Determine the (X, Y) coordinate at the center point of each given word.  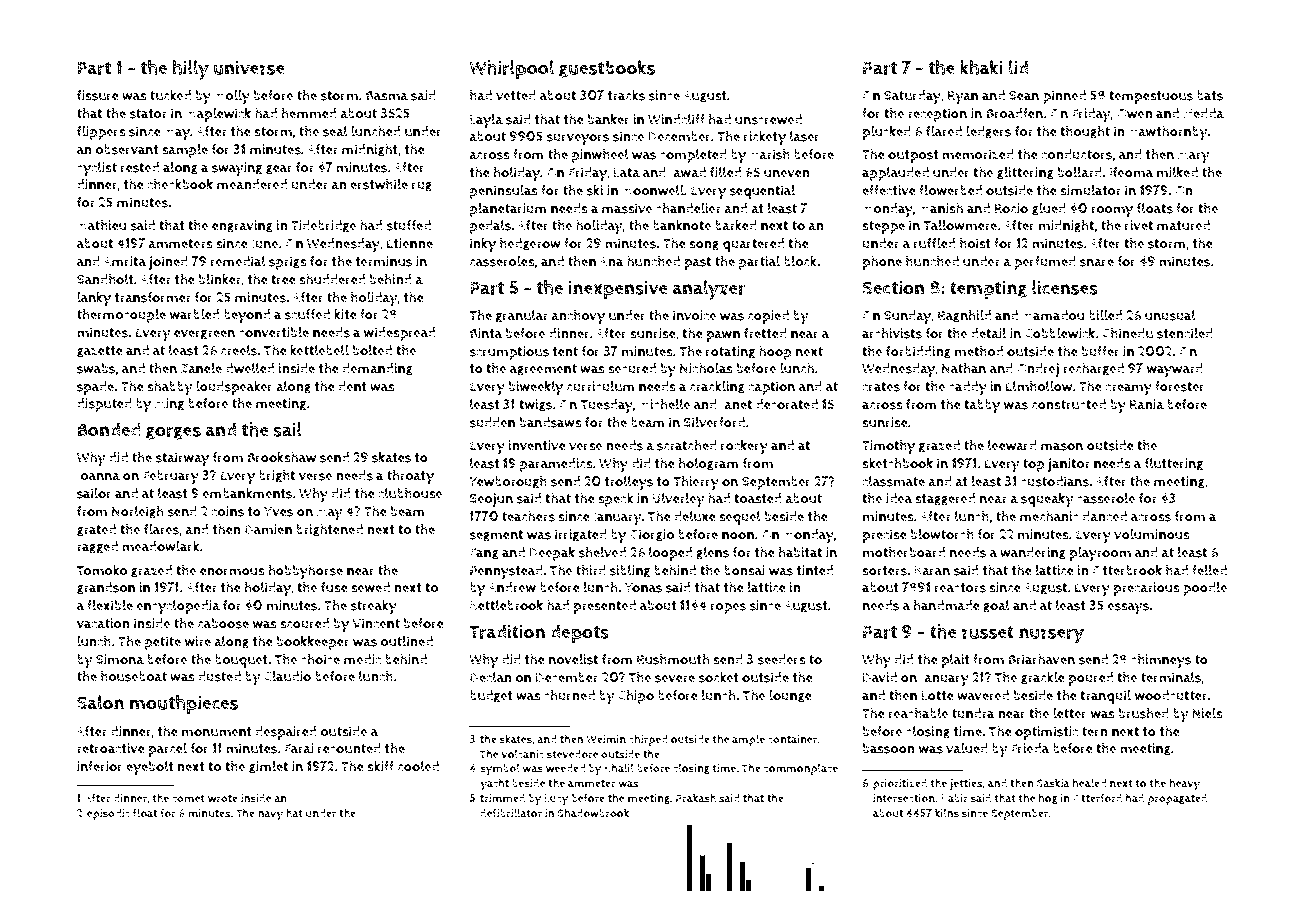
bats (1210, 95)
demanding (377, 369)
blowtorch (942, 534)
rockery (744, 446)
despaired (285, 733)
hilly (190, 70)
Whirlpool (511, 69)
